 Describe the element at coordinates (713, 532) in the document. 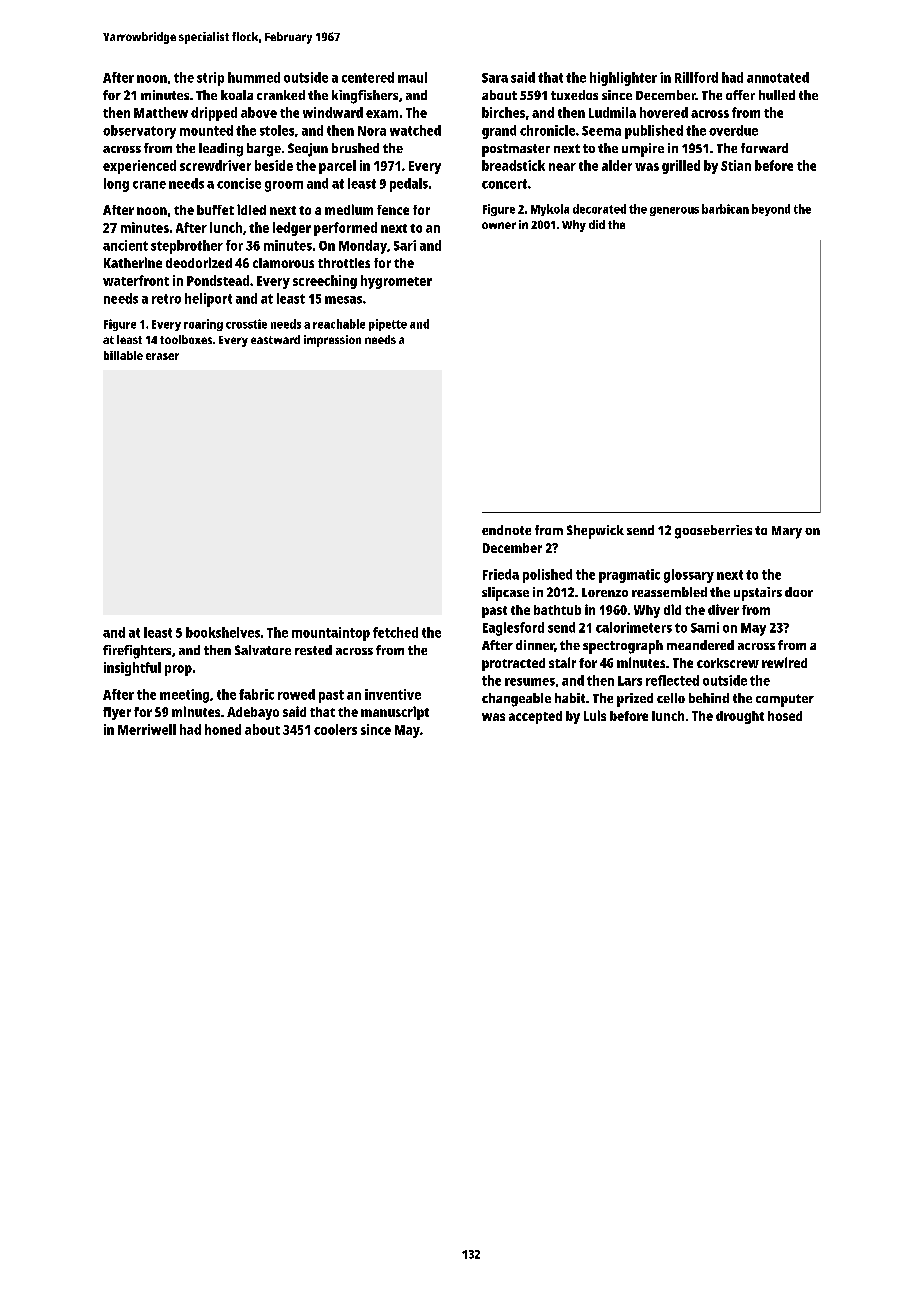

I see `gooseberries` at that location.
